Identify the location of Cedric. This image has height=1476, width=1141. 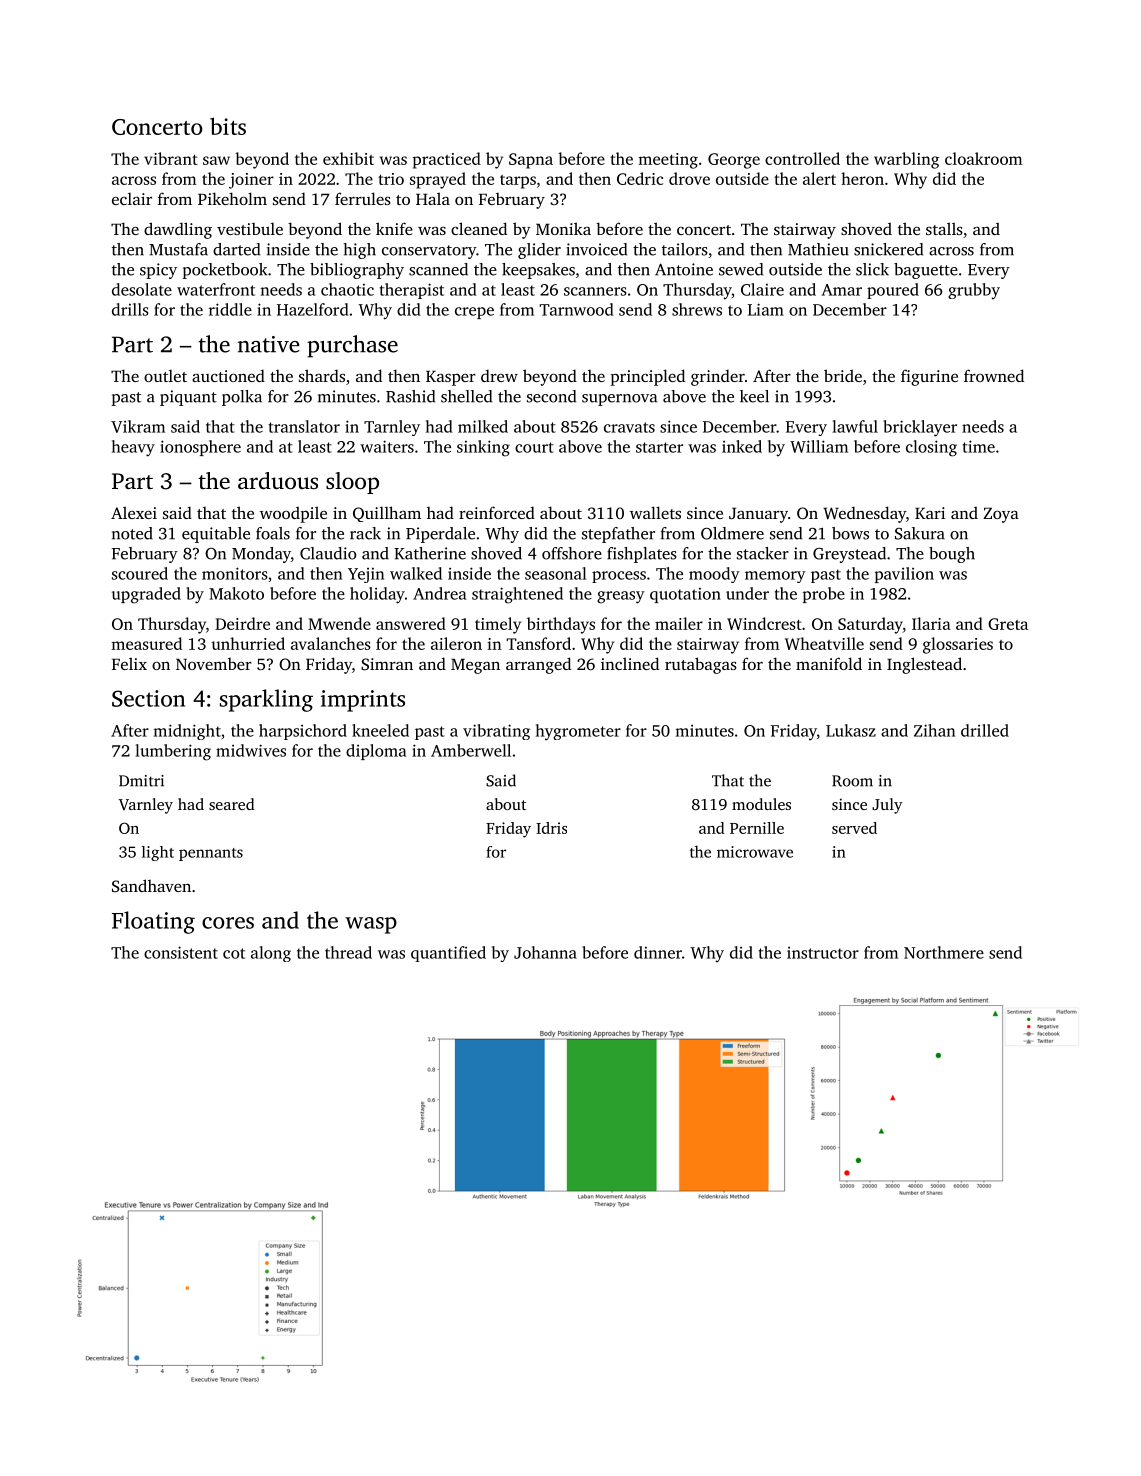
(640, 178).
